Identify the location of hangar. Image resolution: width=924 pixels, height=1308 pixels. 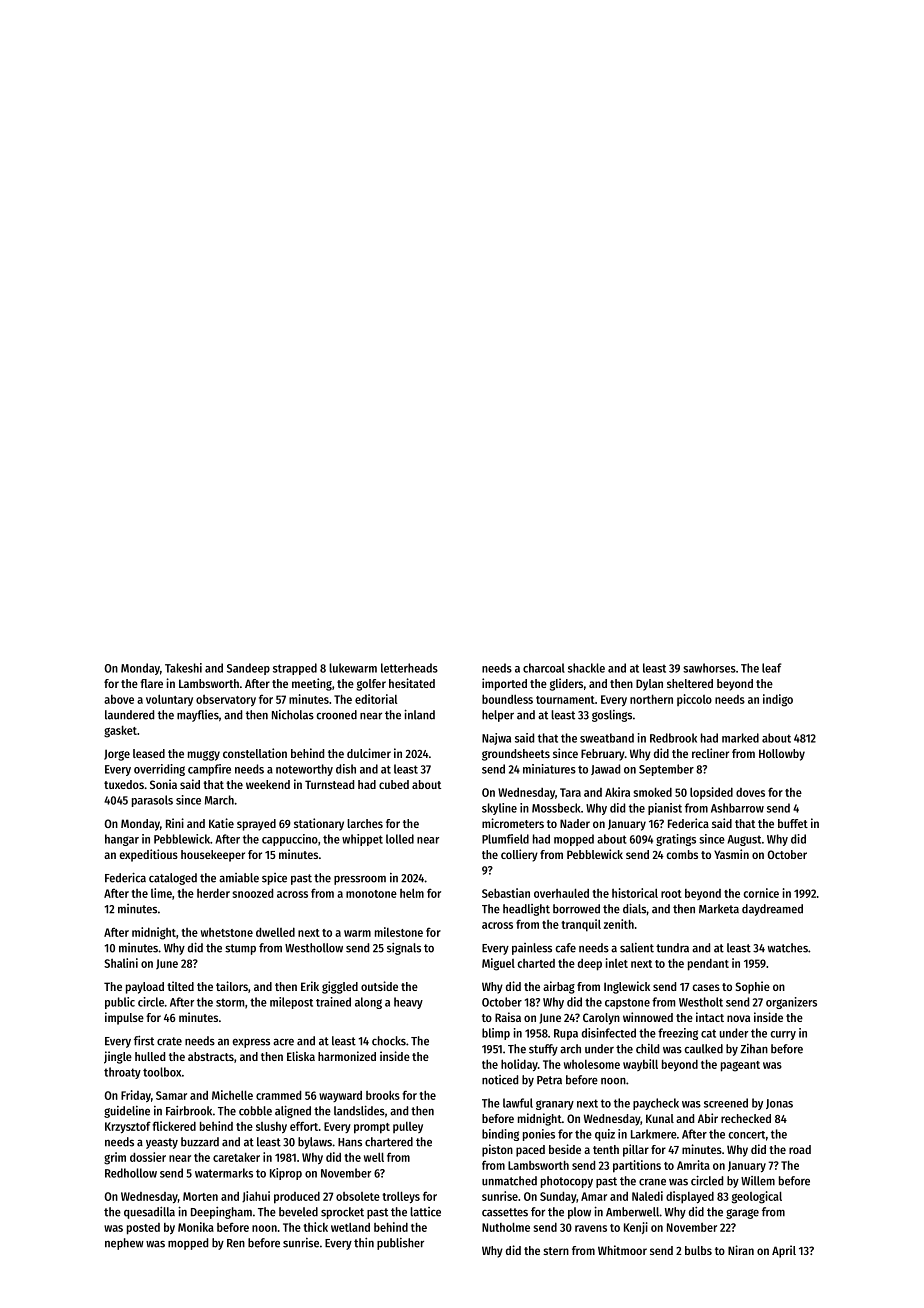
(122, 840).
